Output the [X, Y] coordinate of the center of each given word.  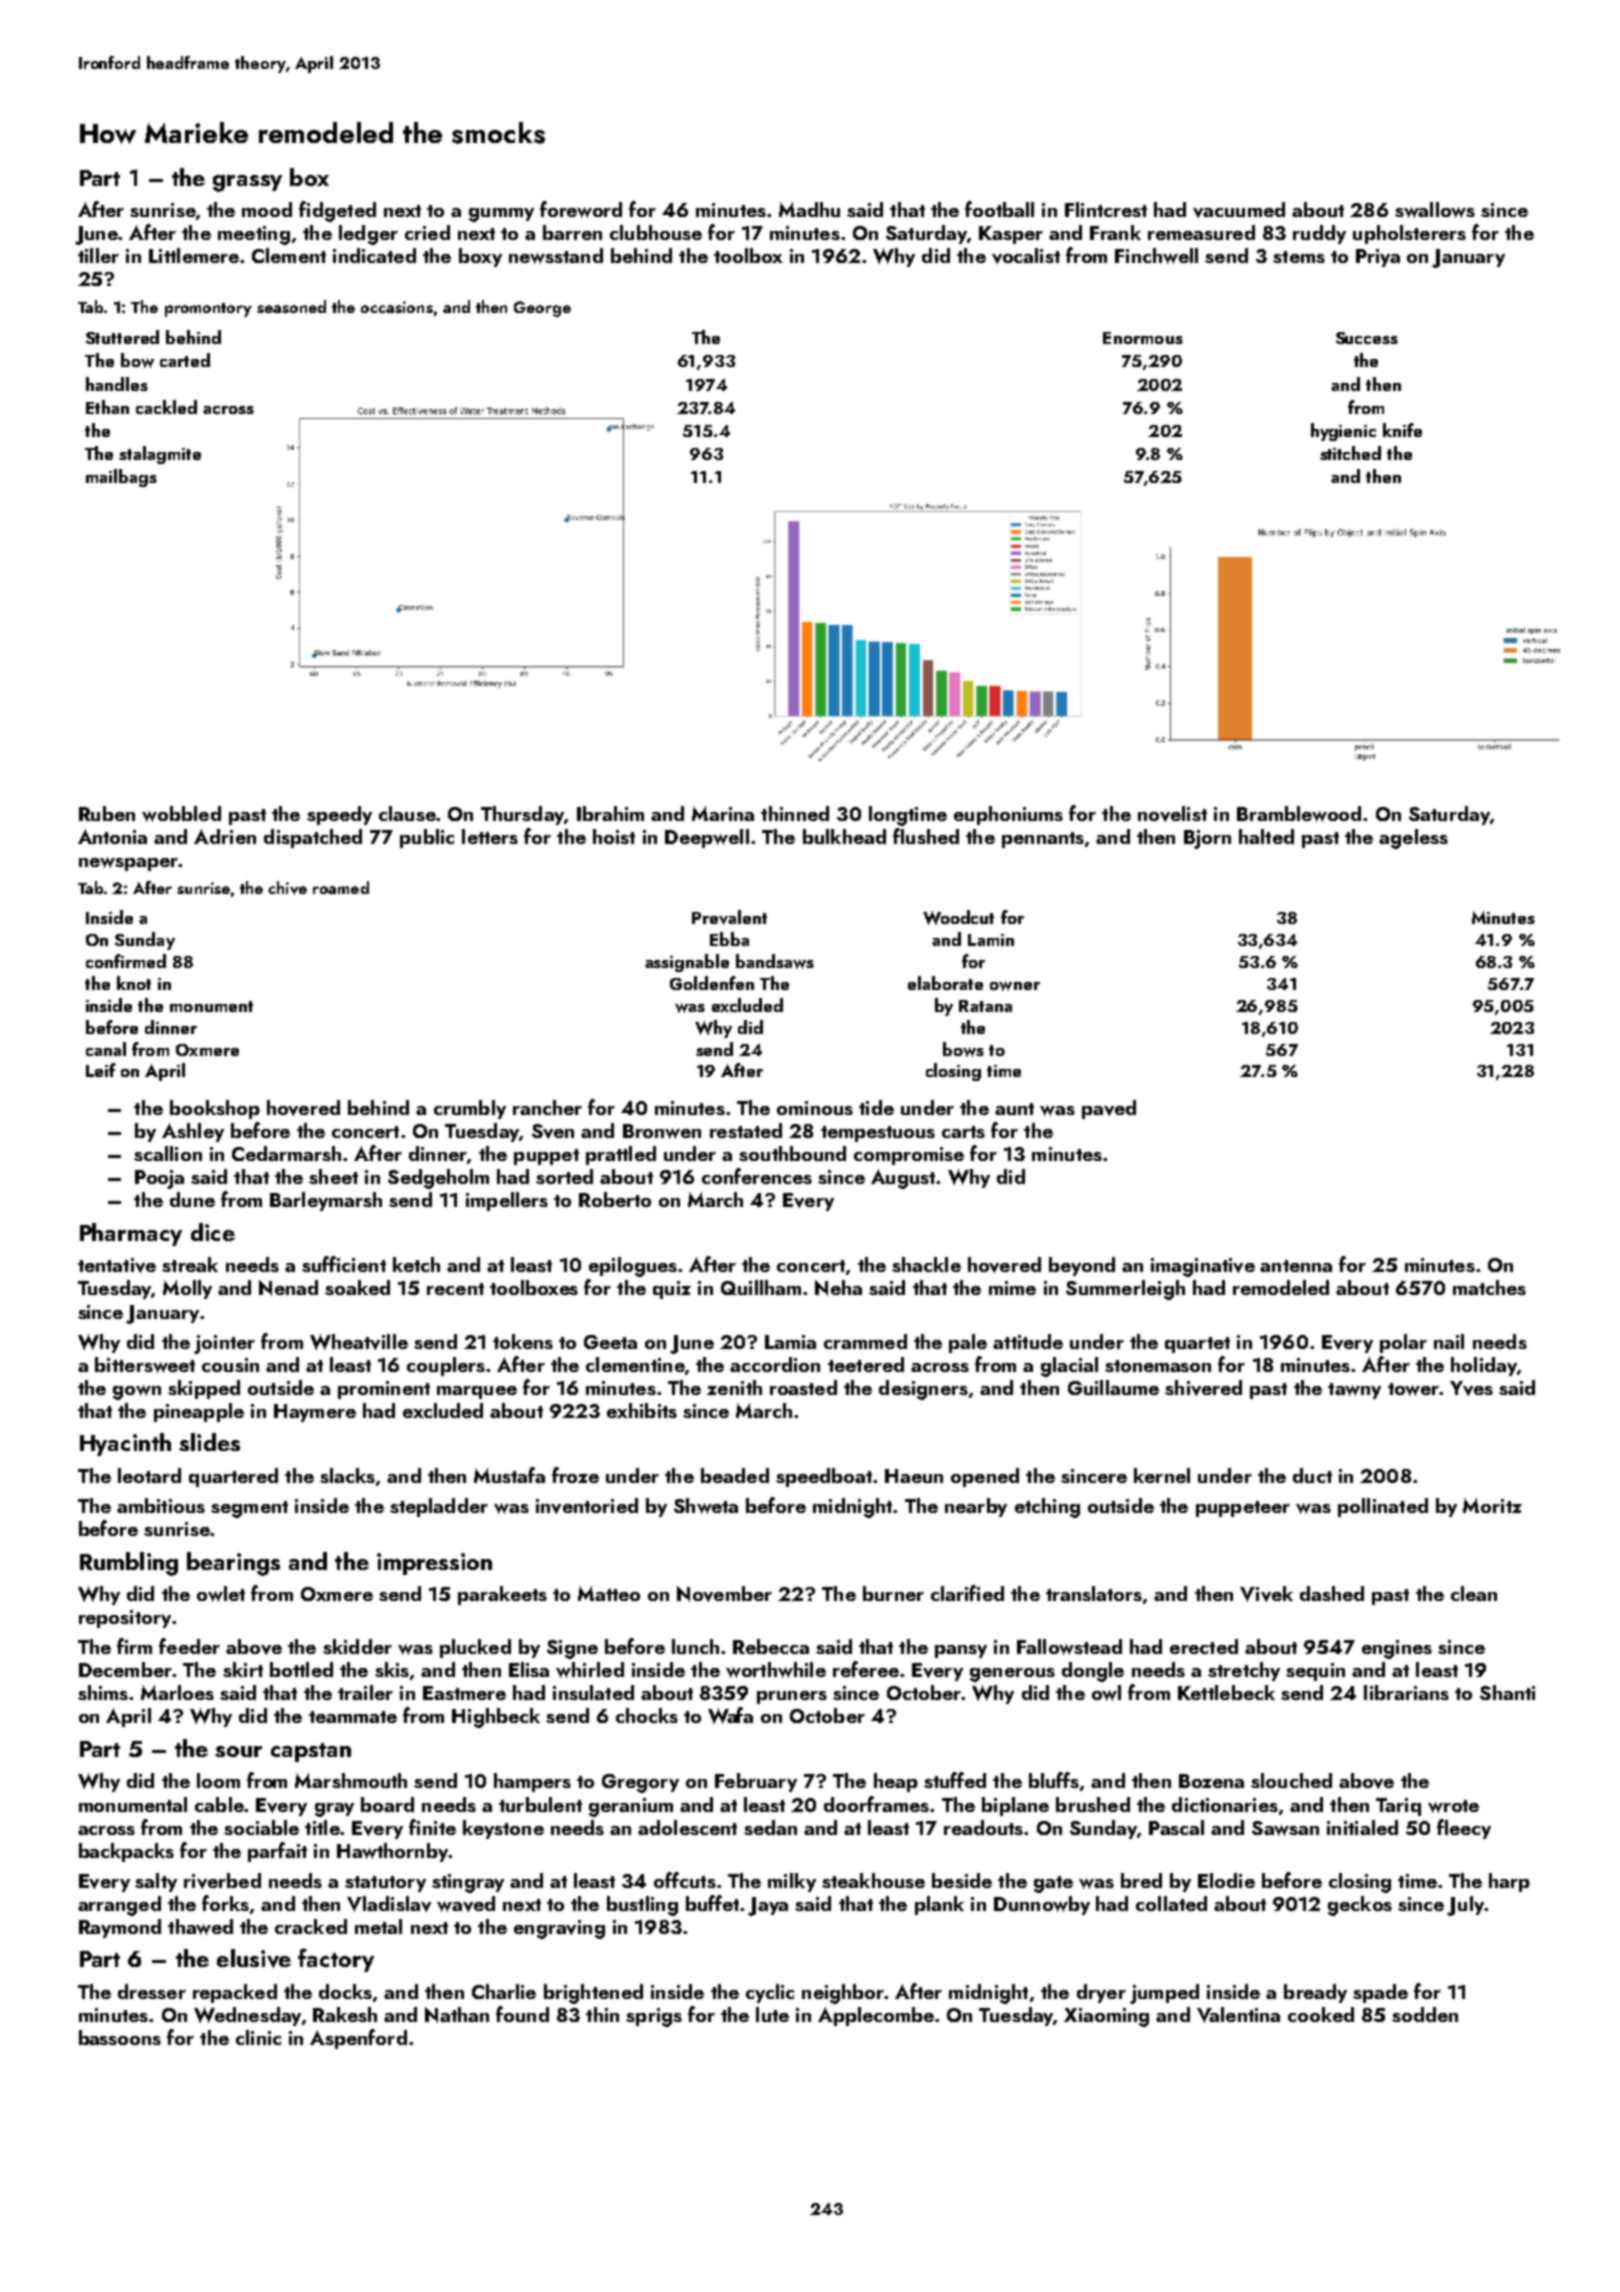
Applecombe [876, 2016]
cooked [1321, 2014]
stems [1299, 257]
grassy [247, 183]
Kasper [1011, 235]
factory [336, 1960]
